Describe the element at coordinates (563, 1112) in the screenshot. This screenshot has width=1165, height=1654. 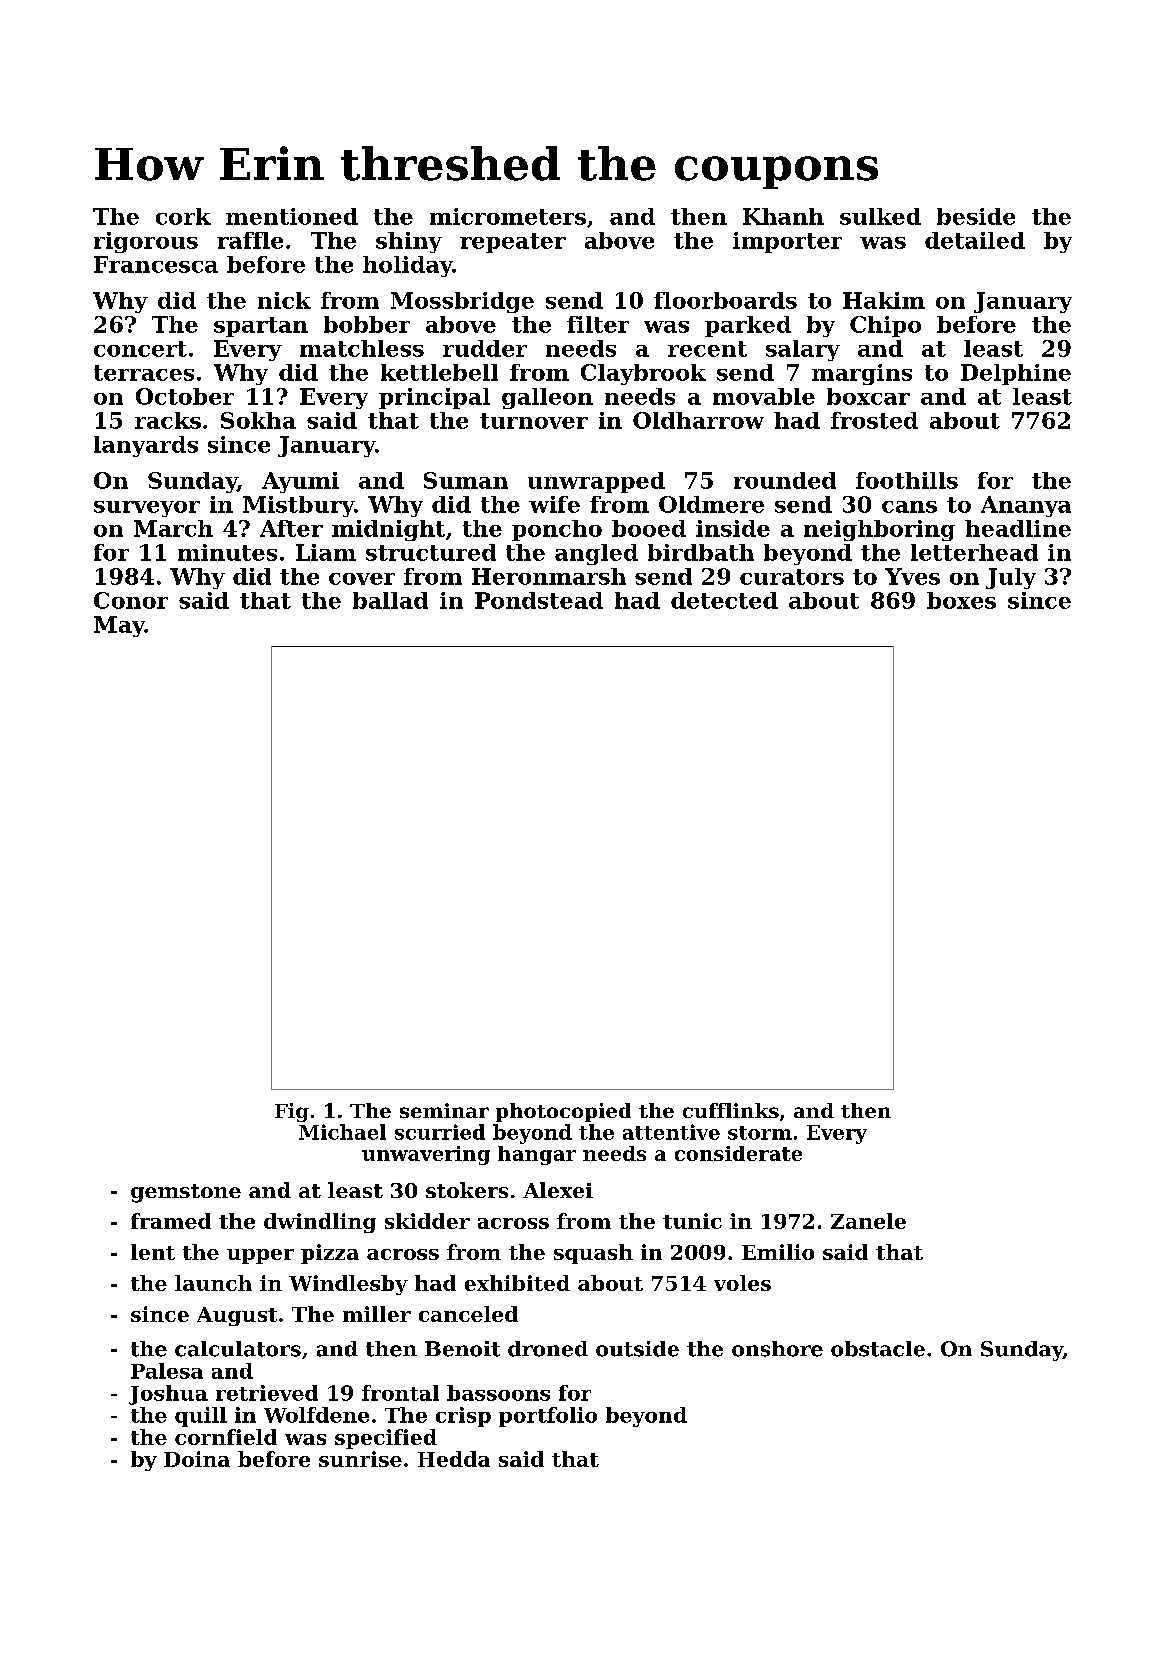
I see `photocopied` at that location.
